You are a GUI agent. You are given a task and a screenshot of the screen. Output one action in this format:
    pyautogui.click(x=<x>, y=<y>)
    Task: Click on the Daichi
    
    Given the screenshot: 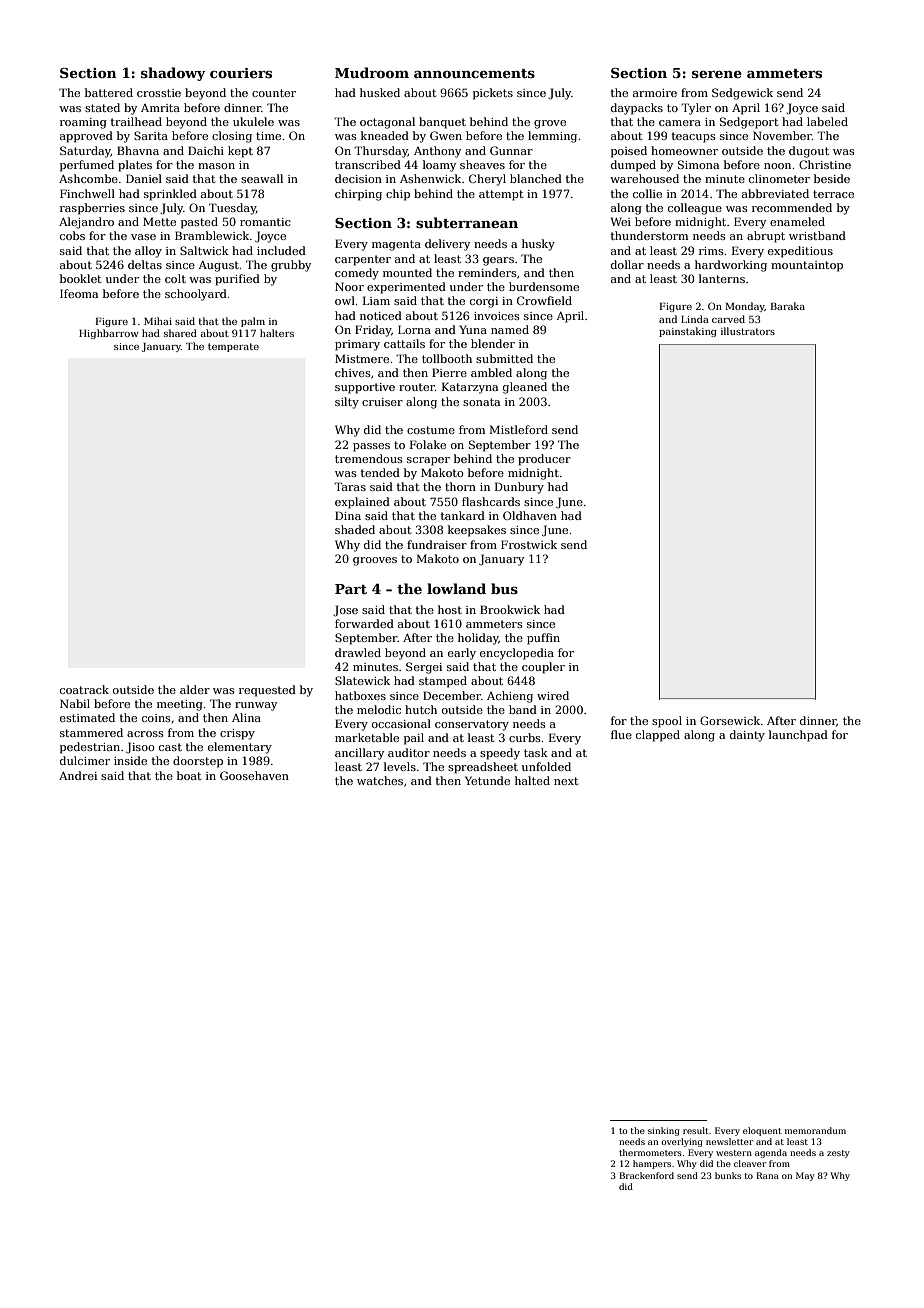 What is the action you would take?
    pyautogui.click(x=206, y=150)
